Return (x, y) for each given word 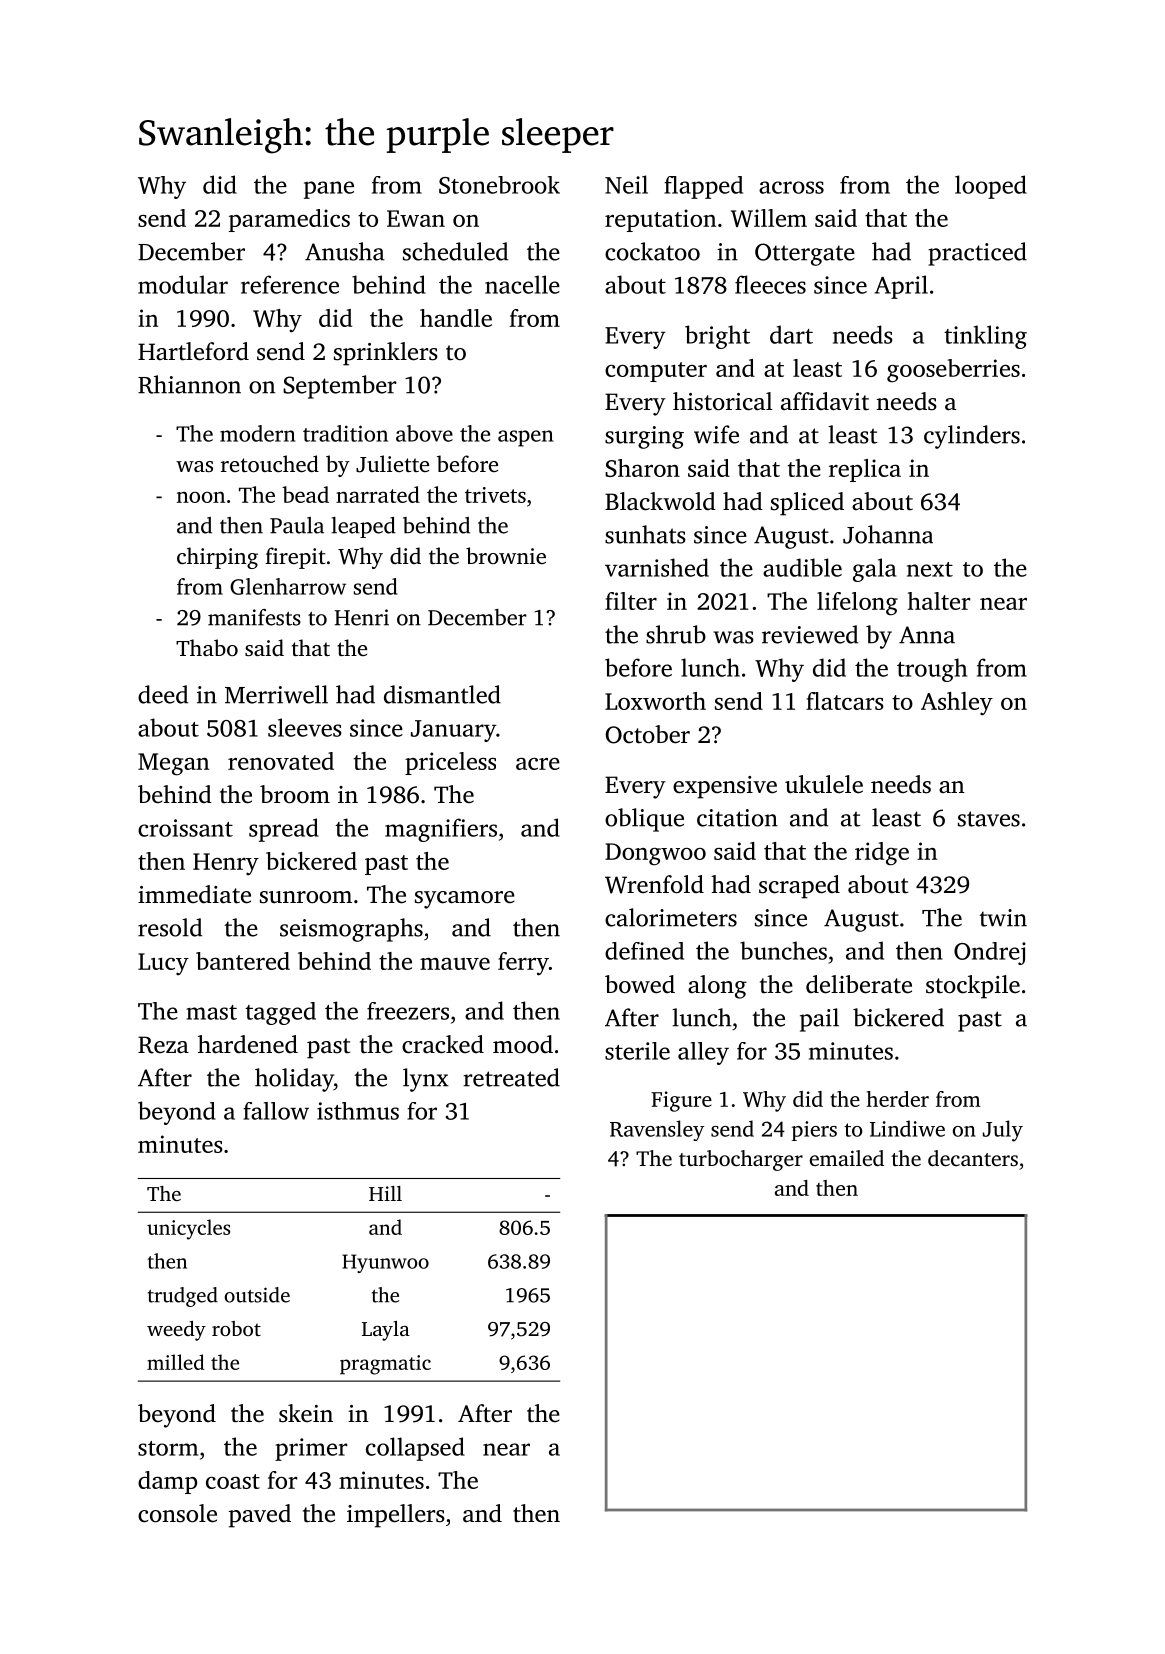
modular (183, 284)
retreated (511, 1077)
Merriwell (276, 694)
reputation (660, 220)
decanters (973, 1158)
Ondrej (990, 953)
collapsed (415, 1449)
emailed (847, 1158)
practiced (977, 254)
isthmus (358, 1111)
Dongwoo (655, 854)
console (177, 1513)
